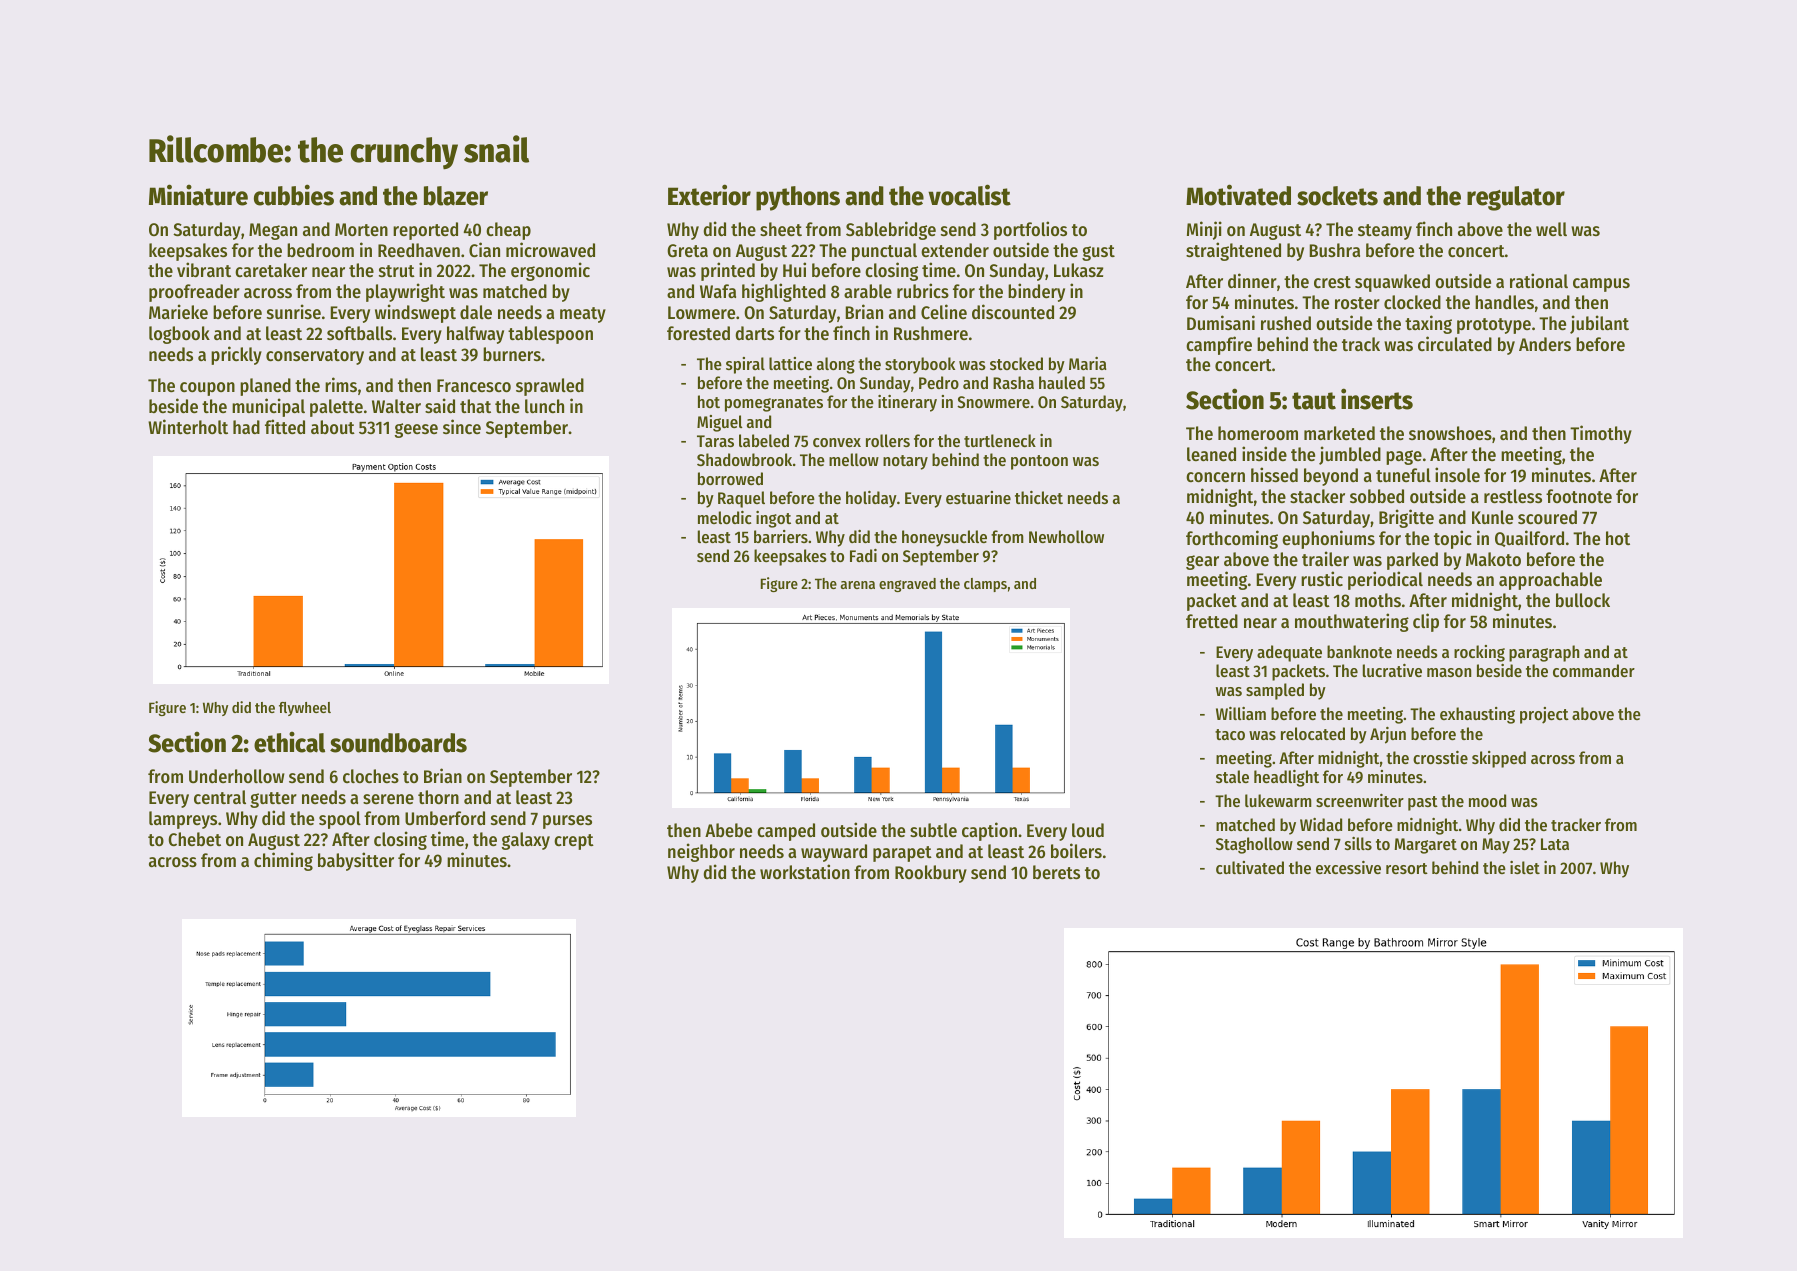 This image has width=1797, height=1271. I want to click on moths, so click(1378, 600).
